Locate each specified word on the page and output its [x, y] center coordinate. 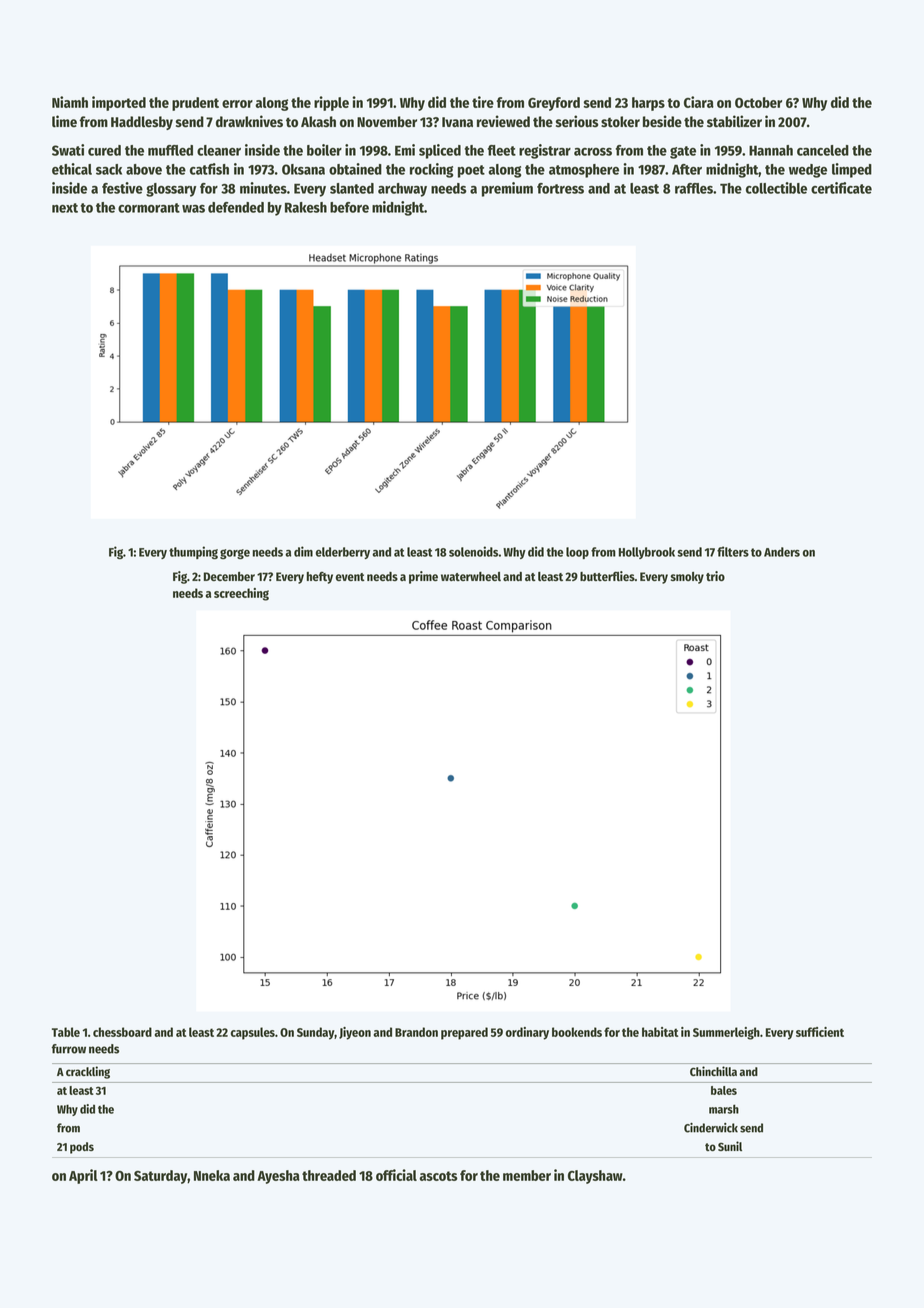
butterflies [607, 576]
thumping [193, 552]
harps [648, 104]
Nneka [212, 1175]
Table [66, 1032]
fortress [560, 188]
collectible [776, 188]
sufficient [820, 1032]
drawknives [249, 121]
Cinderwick [711, 1128]
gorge [235, 554]
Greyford [554, 104]
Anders [782, 552]
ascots [438, 1176]
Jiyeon [355, 1033]
